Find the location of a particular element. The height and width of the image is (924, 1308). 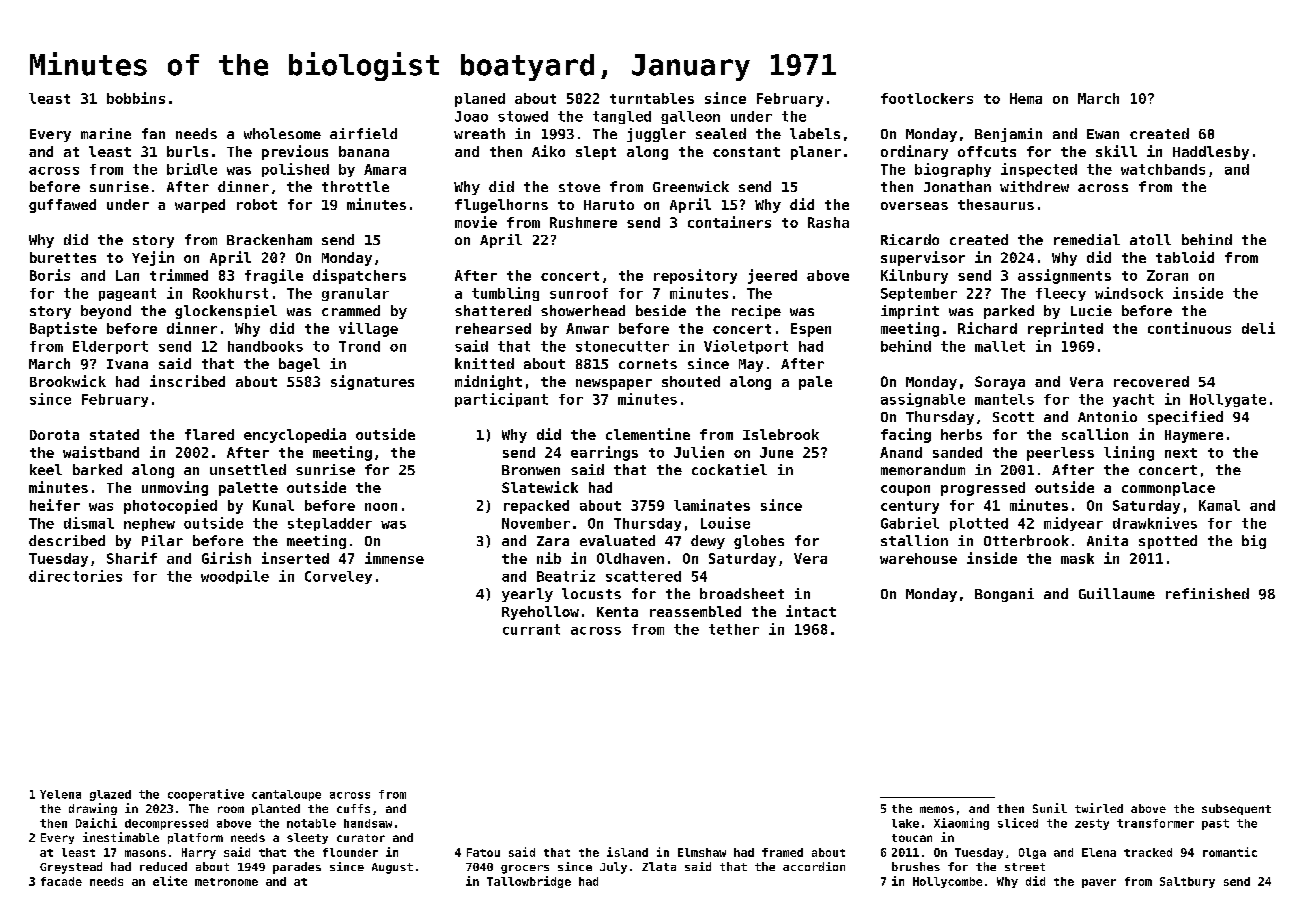

Tallowbridge is located at coordinates (529, 882).
